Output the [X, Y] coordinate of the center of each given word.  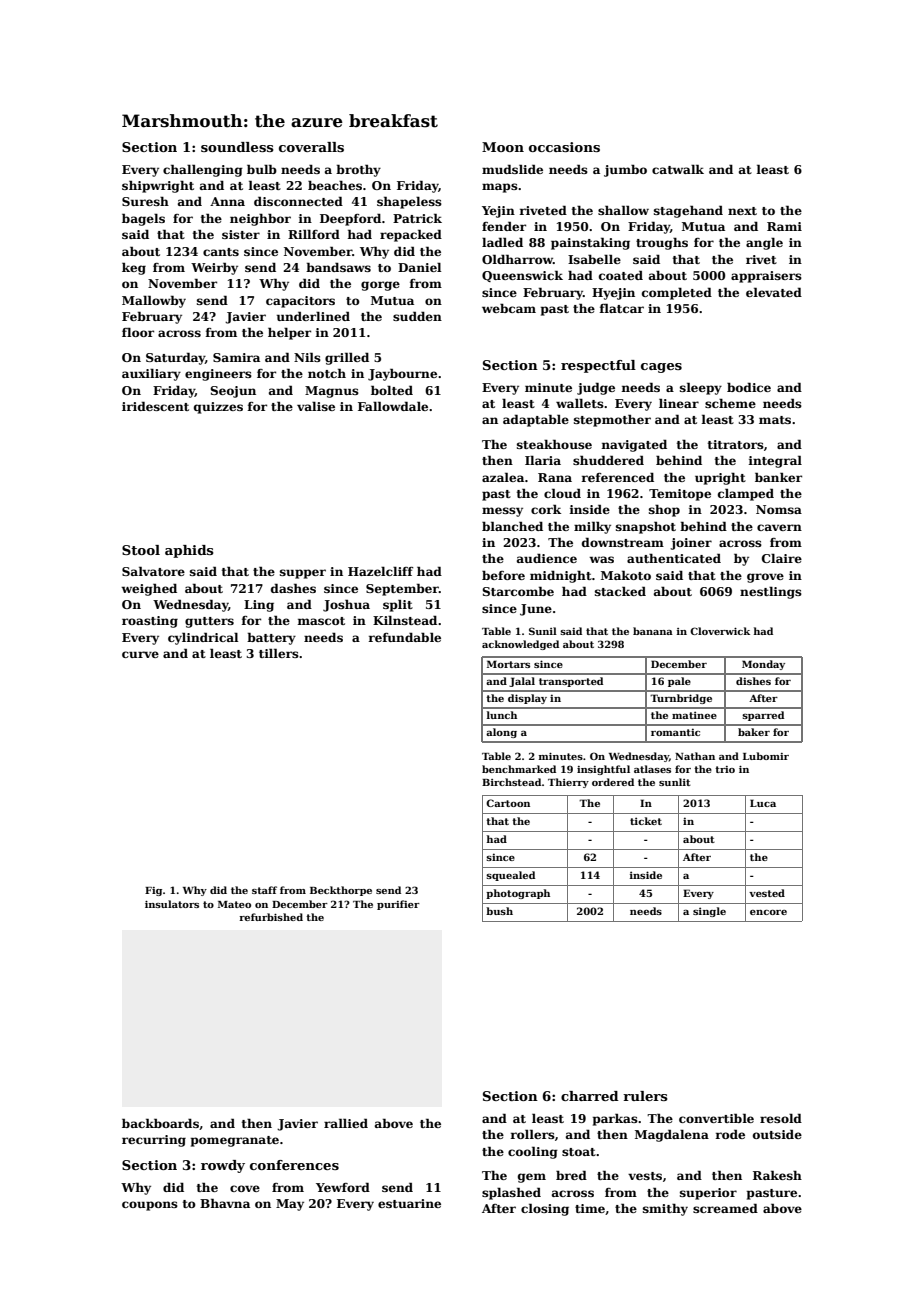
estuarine [409, 1203]
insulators [172, 904]
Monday [763, 665]
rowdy [223, 1166]
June [536, 610]
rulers [645, 1096]
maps [500, 188]
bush [499, 911]
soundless [237, 147]
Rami [784, 226]
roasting [150, 622]
